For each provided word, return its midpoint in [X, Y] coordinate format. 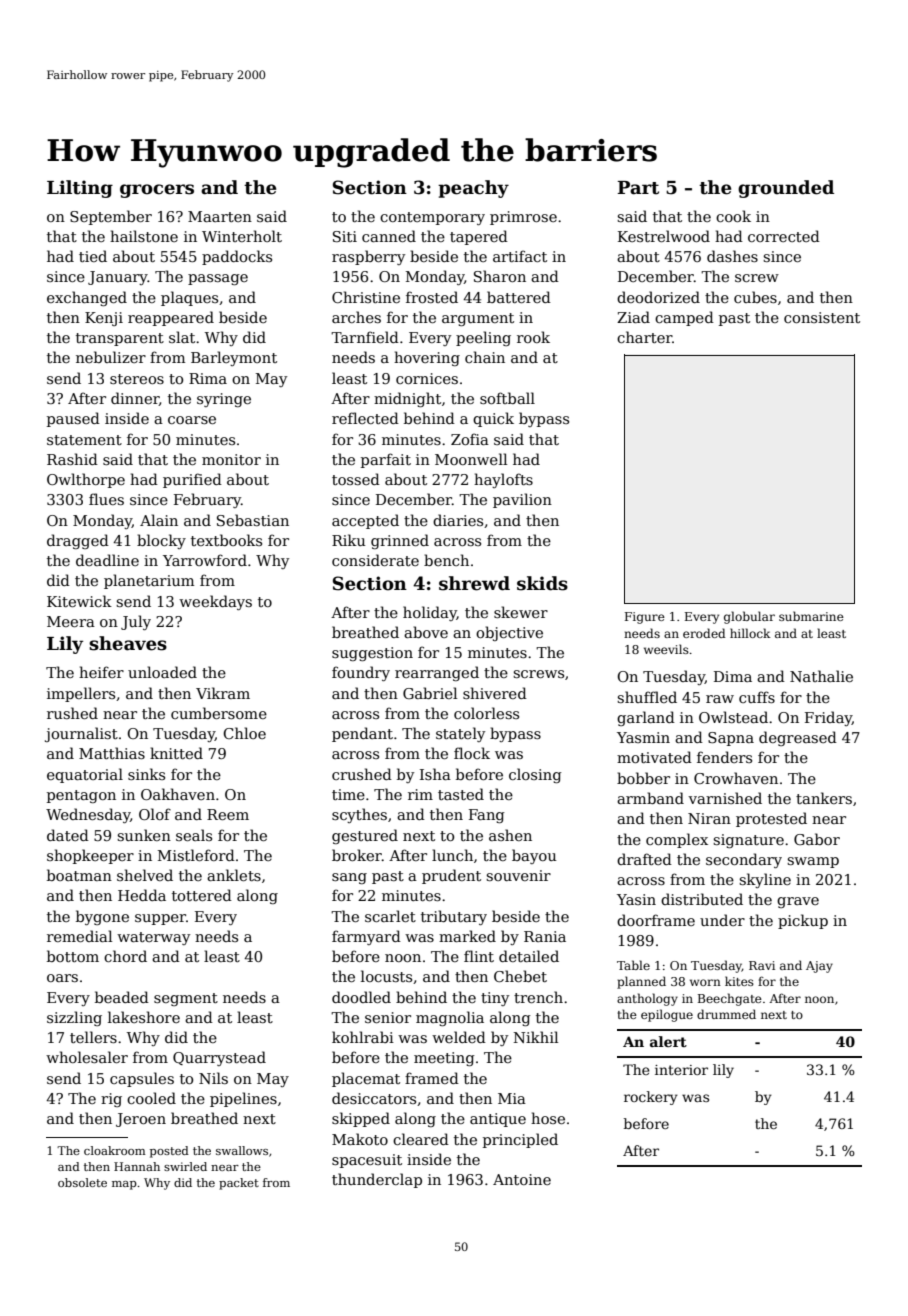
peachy [473, 189]
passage [218, 279]
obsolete [82, 1182]
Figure [645, 618]
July [136, 622]
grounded [786, 189]
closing [535, 775]
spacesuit [367, 1161]
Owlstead [733, 717]
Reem [228, 814]
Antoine [522, 1179]
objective [509, 633]
